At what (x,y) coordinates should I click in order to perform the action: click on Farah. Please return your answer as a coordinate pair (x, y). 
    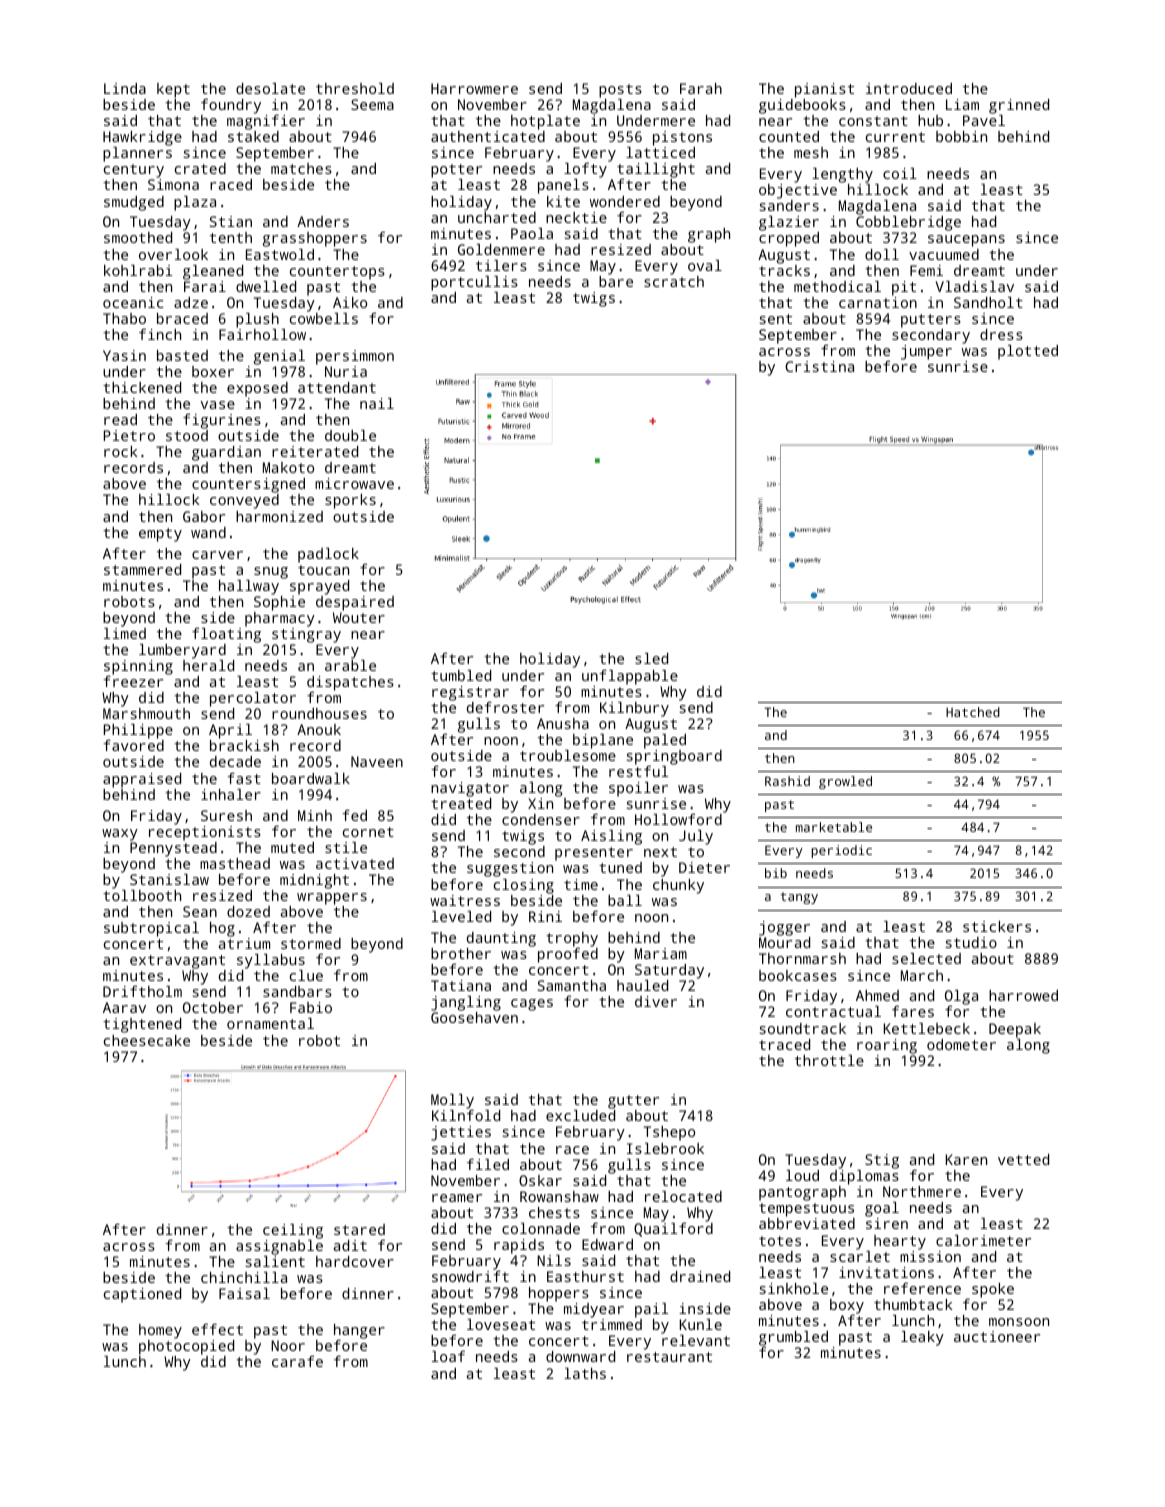
    Looking at the image, I should click on (701, 88).
